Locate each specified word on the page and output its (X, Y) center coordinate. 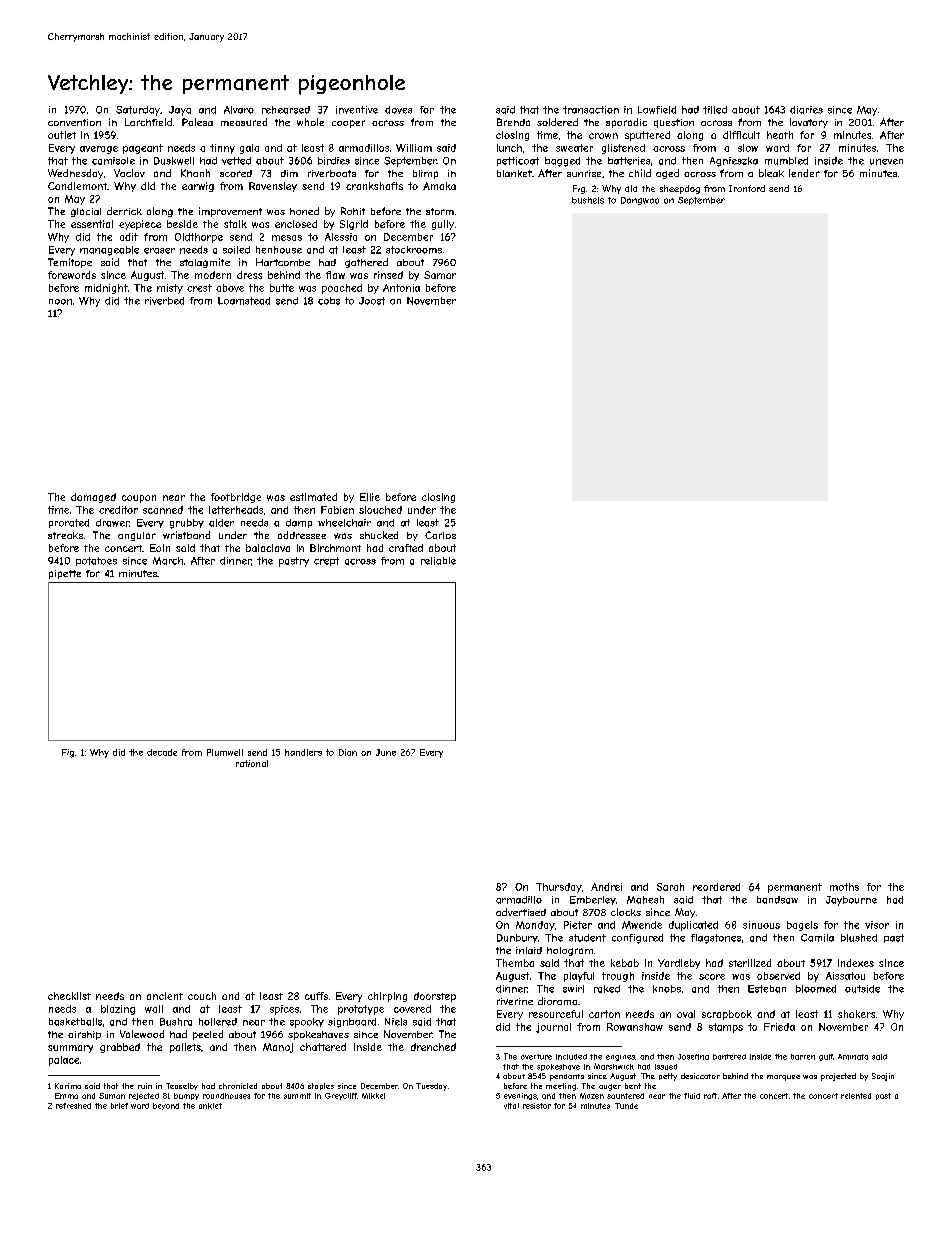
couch (202, 996)
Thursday (559, 888)
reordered (716, 887)
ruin (145, 1086)
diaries (806, 110)
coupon (139, 499)
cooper (348, 124)
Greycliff (341, 1096)
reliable (438, 561)
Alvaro (239, 110)
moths (844, 887)
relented (856, 1096)
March (168, 561)
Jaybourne (851, 901)
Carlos (440, 535)
